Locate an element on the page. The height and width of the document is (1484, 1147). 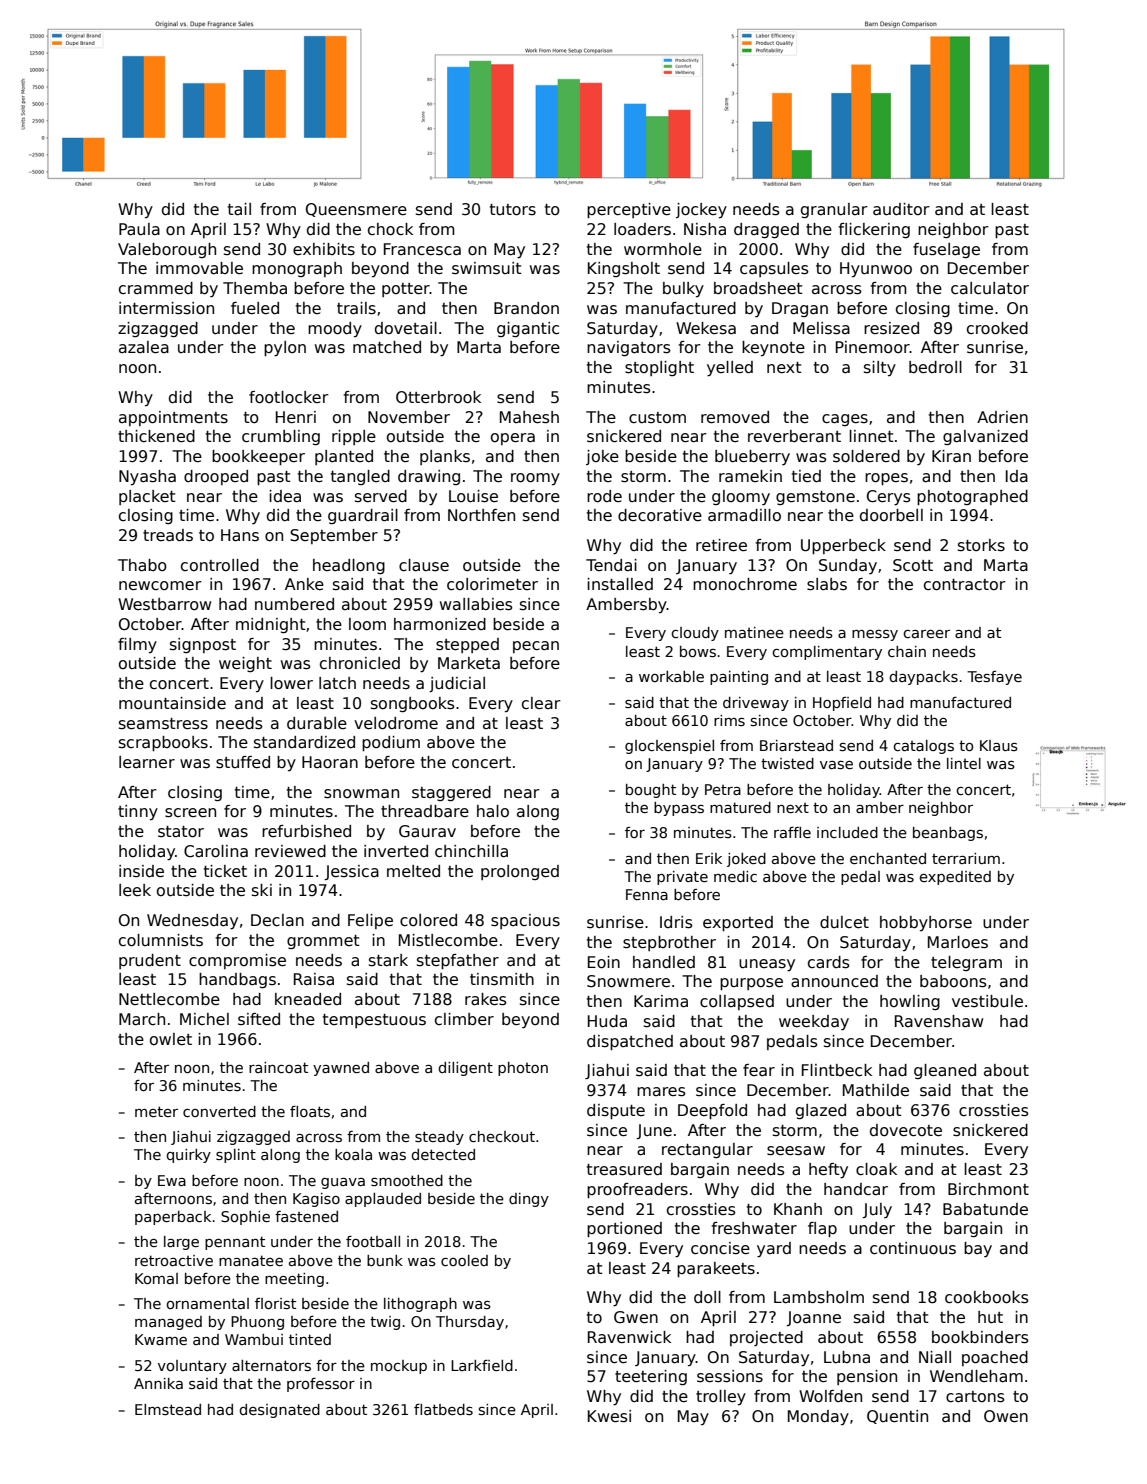
vestibule is located at coordinates (987, 1001).
